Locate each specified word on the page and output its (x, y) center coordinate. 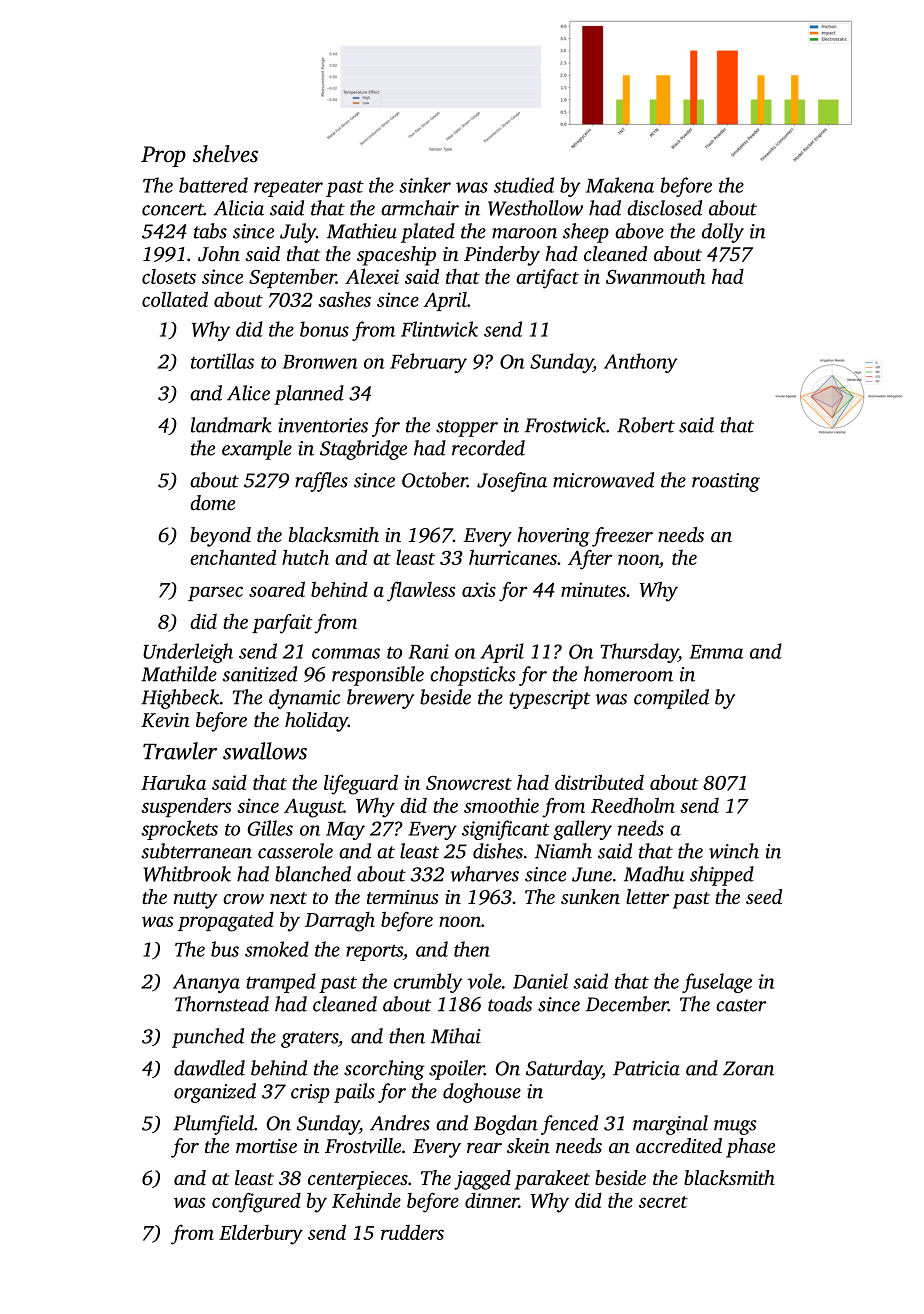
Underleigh (188, 653)
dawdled (209, 1068)
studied (524, 185)
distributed (599, 782)
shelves (225, 154)
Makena (620, 185)
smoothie (501, 805)
